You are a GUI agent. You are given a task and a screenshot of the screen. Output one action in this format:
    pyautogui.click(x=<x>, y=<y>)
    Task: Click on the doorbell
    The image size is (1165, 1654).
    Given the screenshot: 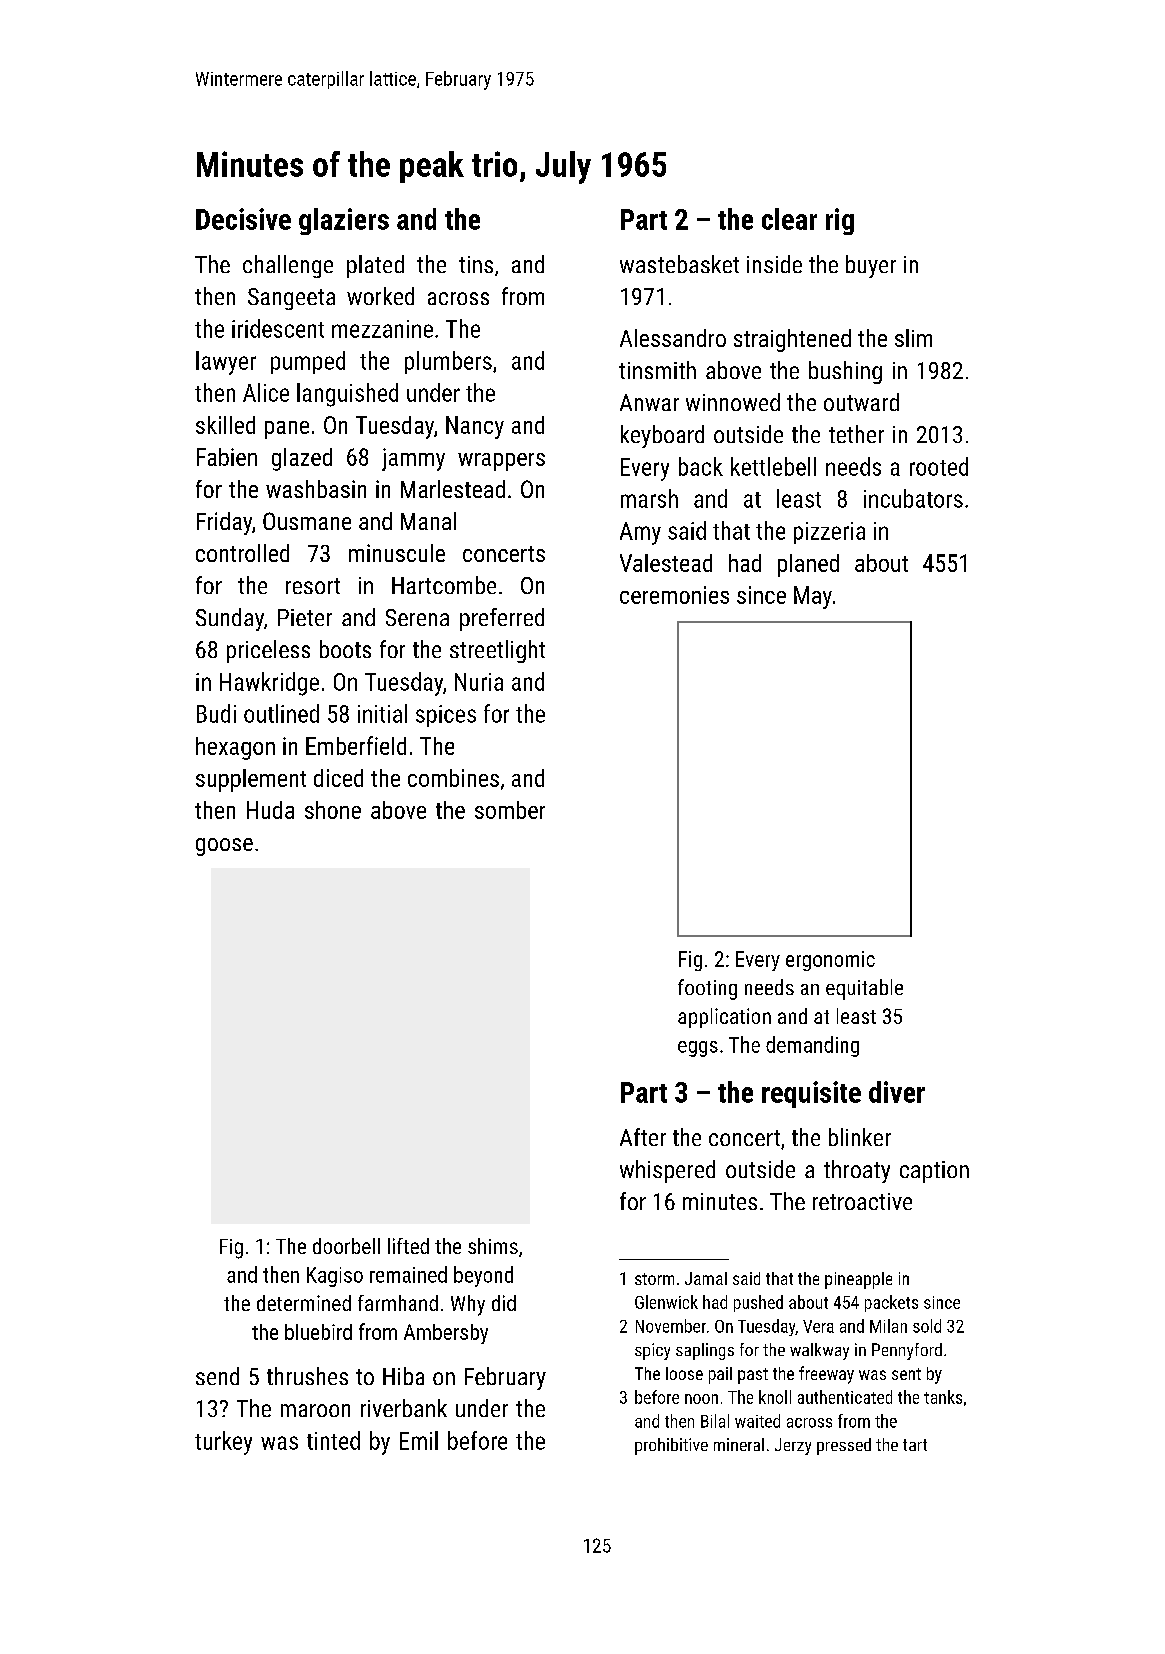 What is the action you would take?
    pyautogui.click(x=346, y=1246)
